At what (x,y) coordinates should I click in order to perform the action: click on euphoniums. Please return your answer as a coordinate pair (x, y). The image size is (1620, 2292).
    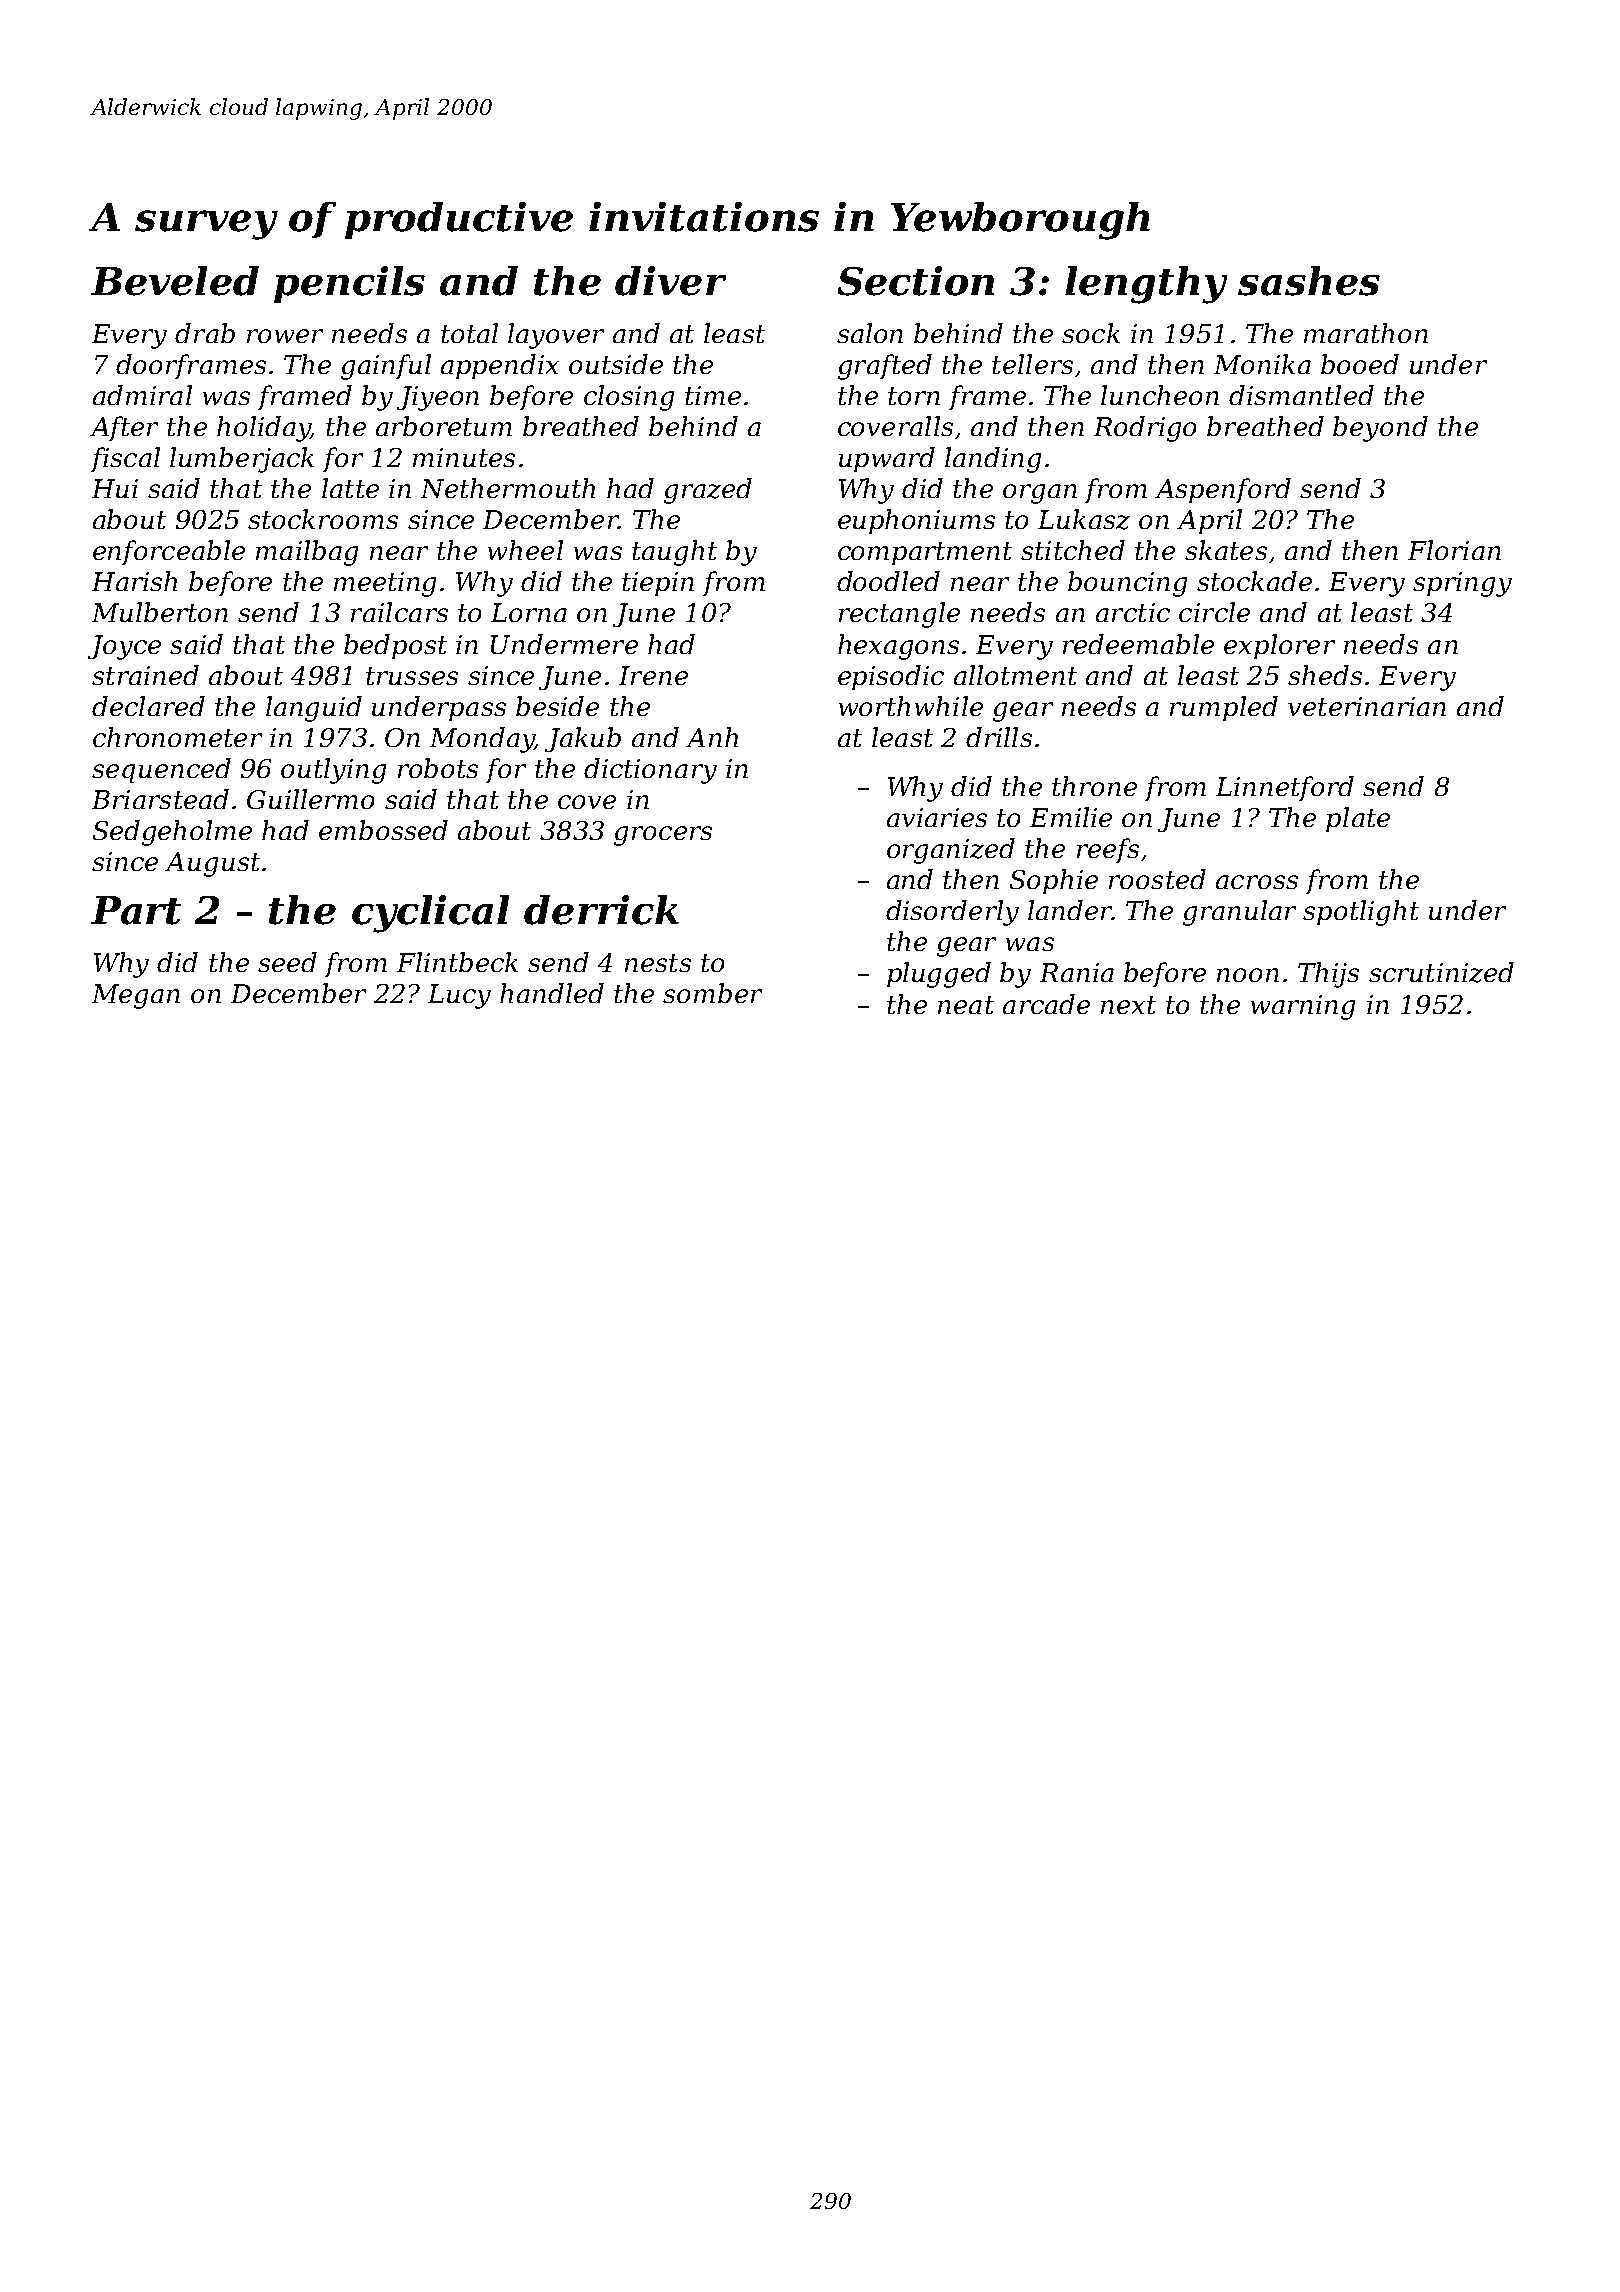
    Looking at the image, I should click on (916, 521).
